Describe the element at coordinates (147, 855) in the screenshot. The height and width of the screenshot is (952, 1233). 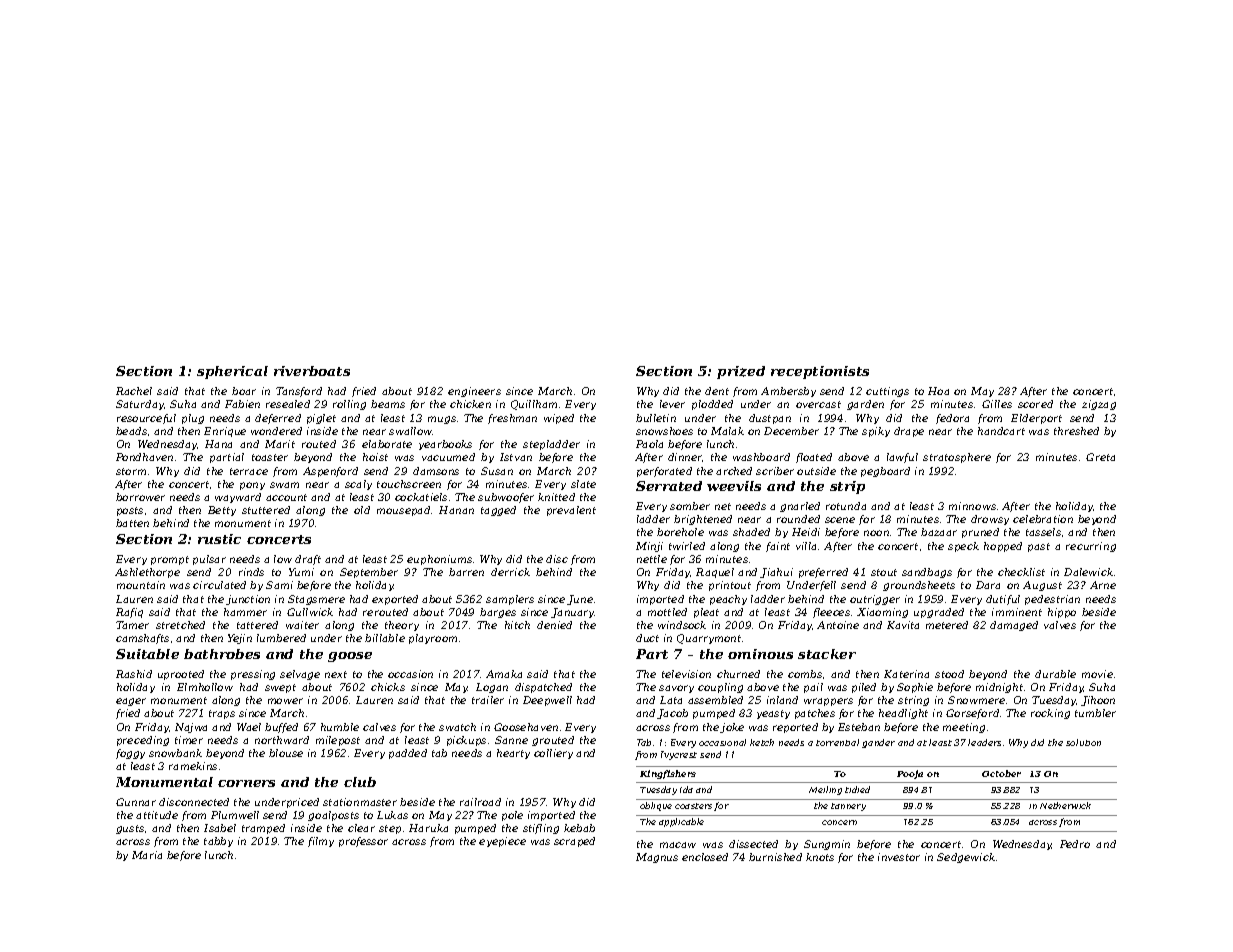
I see `Maria` at that location.
